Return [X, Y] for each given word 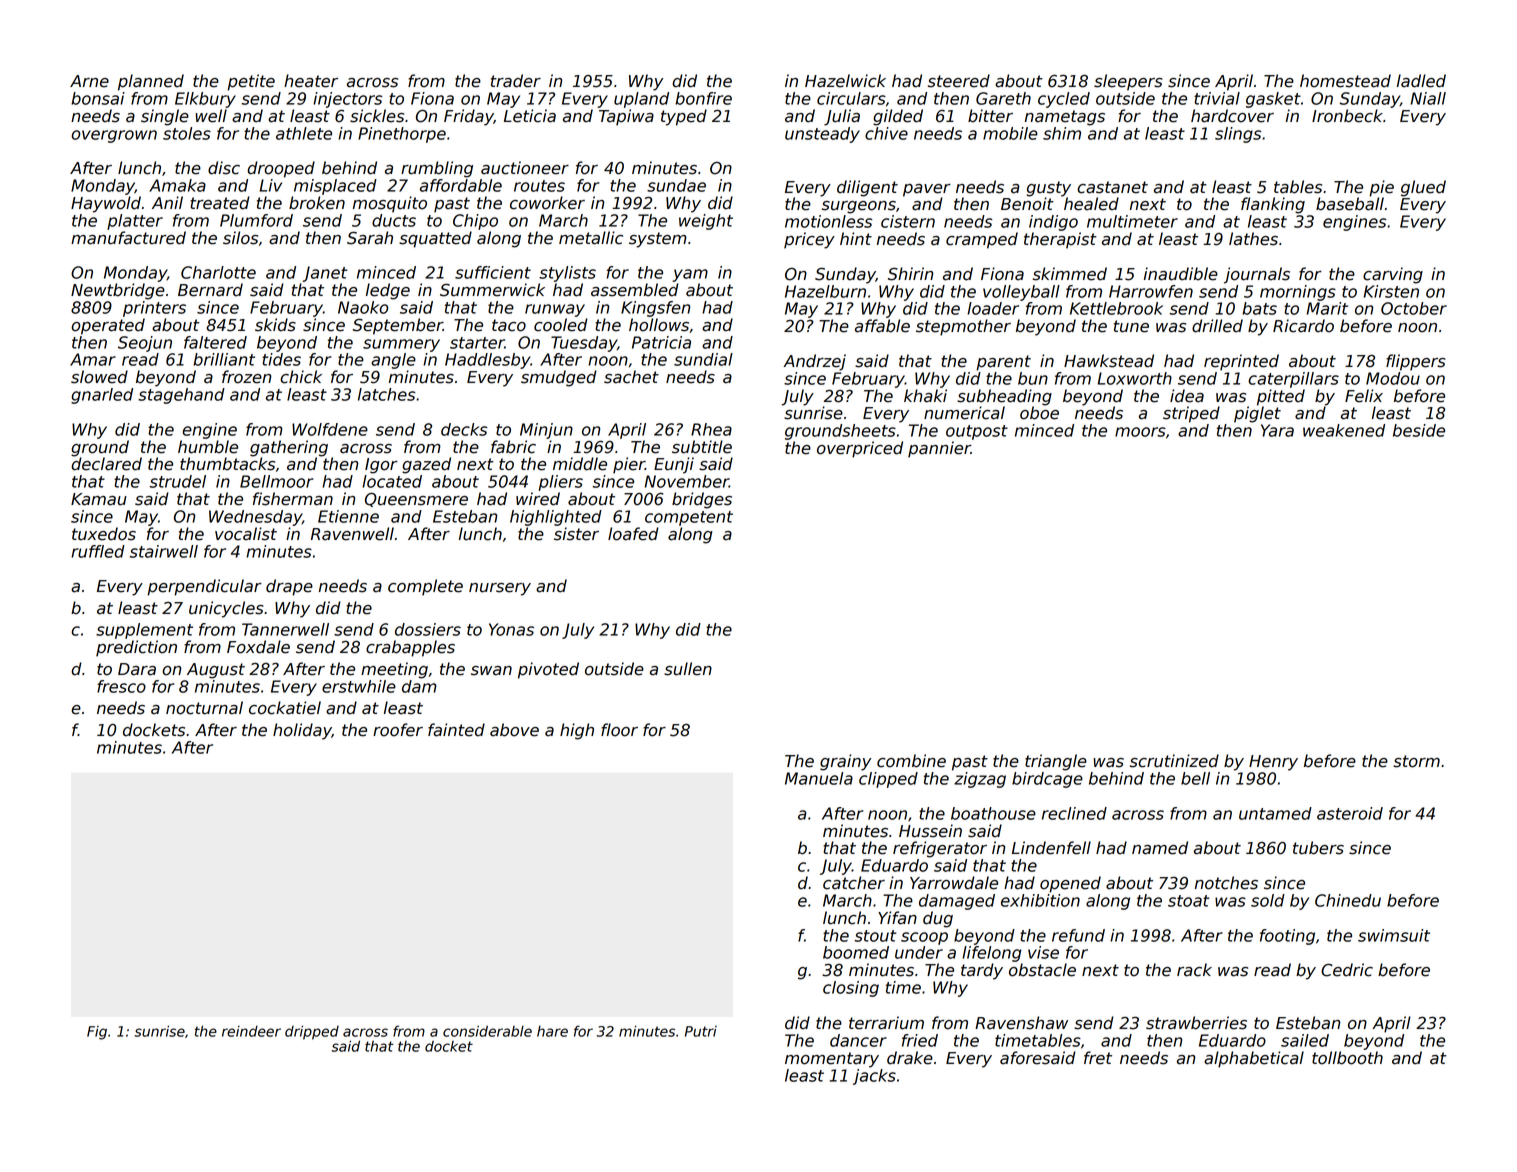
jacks [874, 1077]
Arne [89, 81]
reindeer [251, 1031]
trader [516, 81]
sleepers [1128, 82]
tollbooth [1347, 1058]
